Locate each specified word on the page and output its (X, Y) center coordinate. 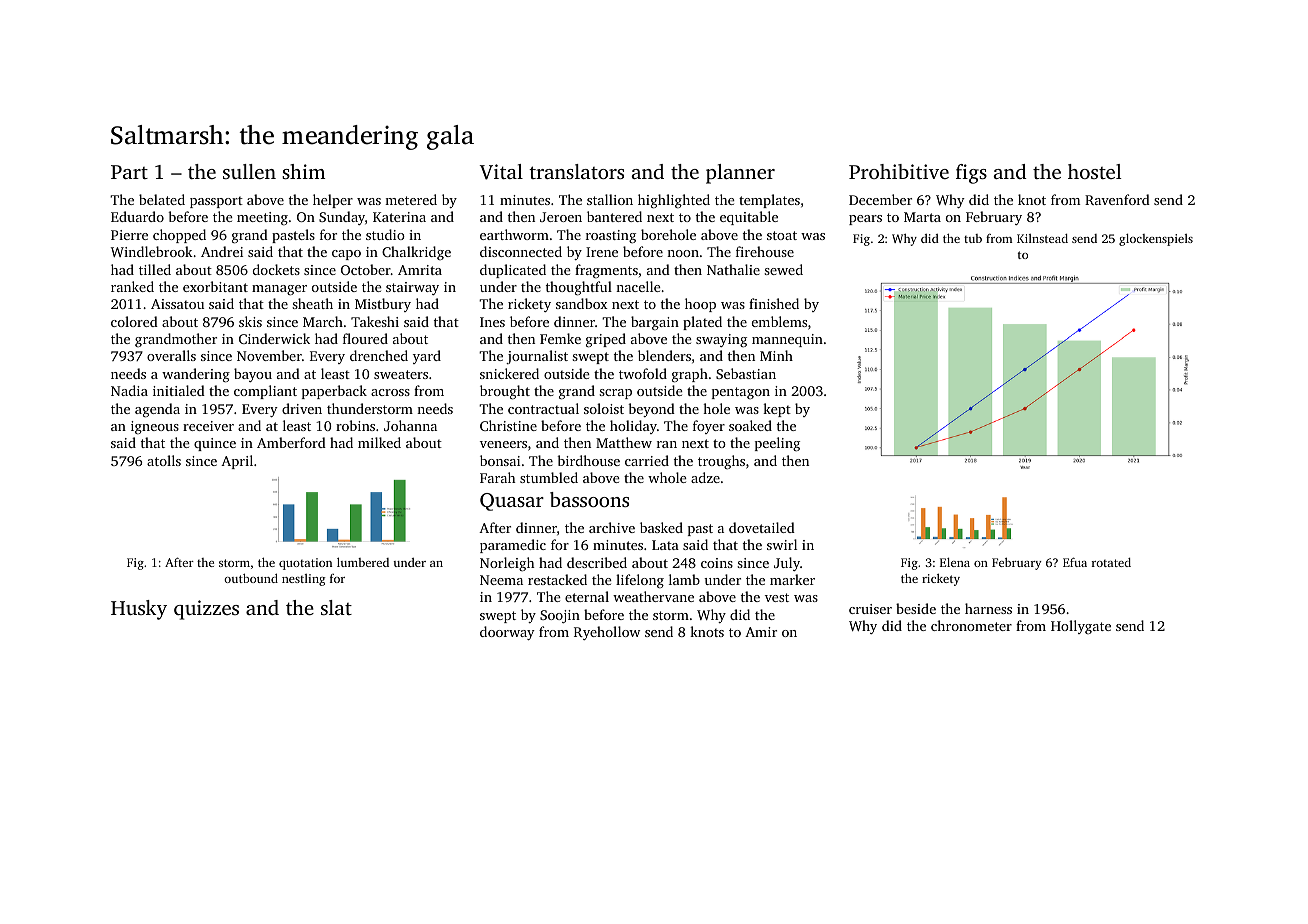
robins (355, 425)
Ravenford (1117, 199)
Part (129, 172)
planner (740, 174)
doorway (507, 633)
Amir (761, 632)
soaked (750, 425)
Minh (776, 355)
